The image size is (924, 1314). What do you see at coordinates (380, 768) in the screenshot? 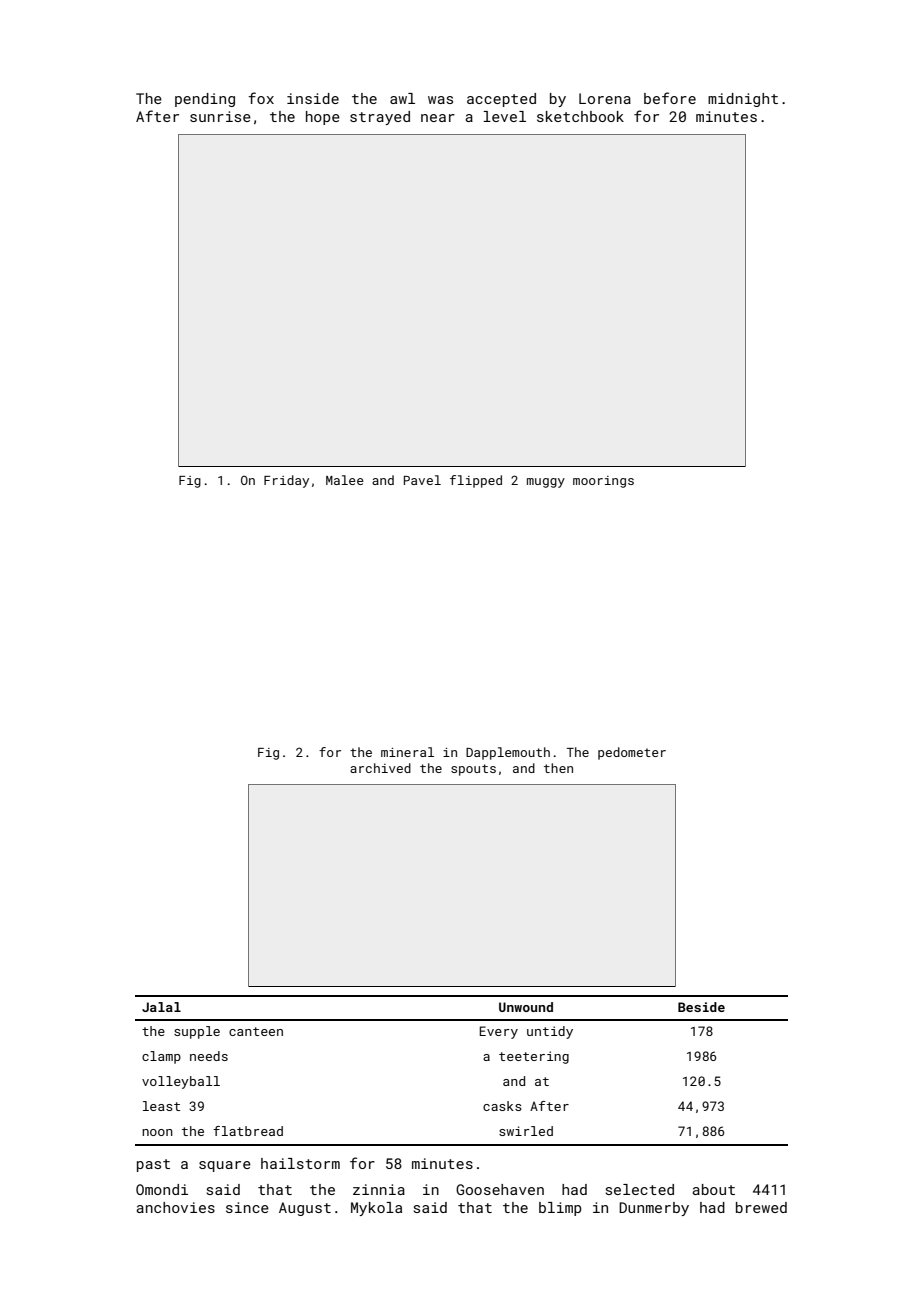
I see `archived` at bounding box center [380, 768].
